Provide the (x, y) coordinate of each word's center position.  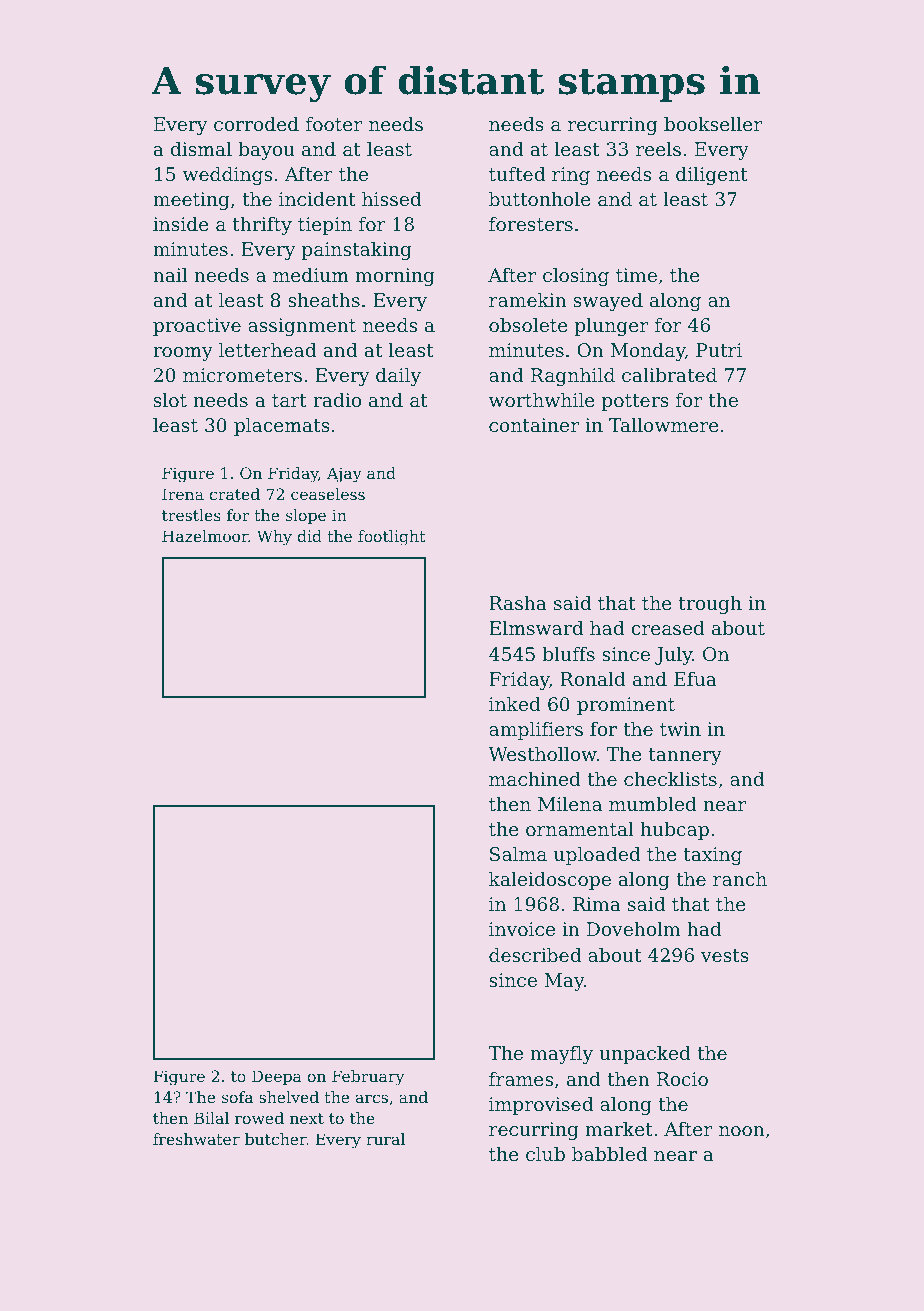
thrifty (262, 226)
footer (334, 124)
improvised (541, 1106)
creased (668, 628)
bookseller (713, 124)
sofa (237, 1097)
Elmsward (536, 628)
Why (274, 538)
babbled (609, 1154)
